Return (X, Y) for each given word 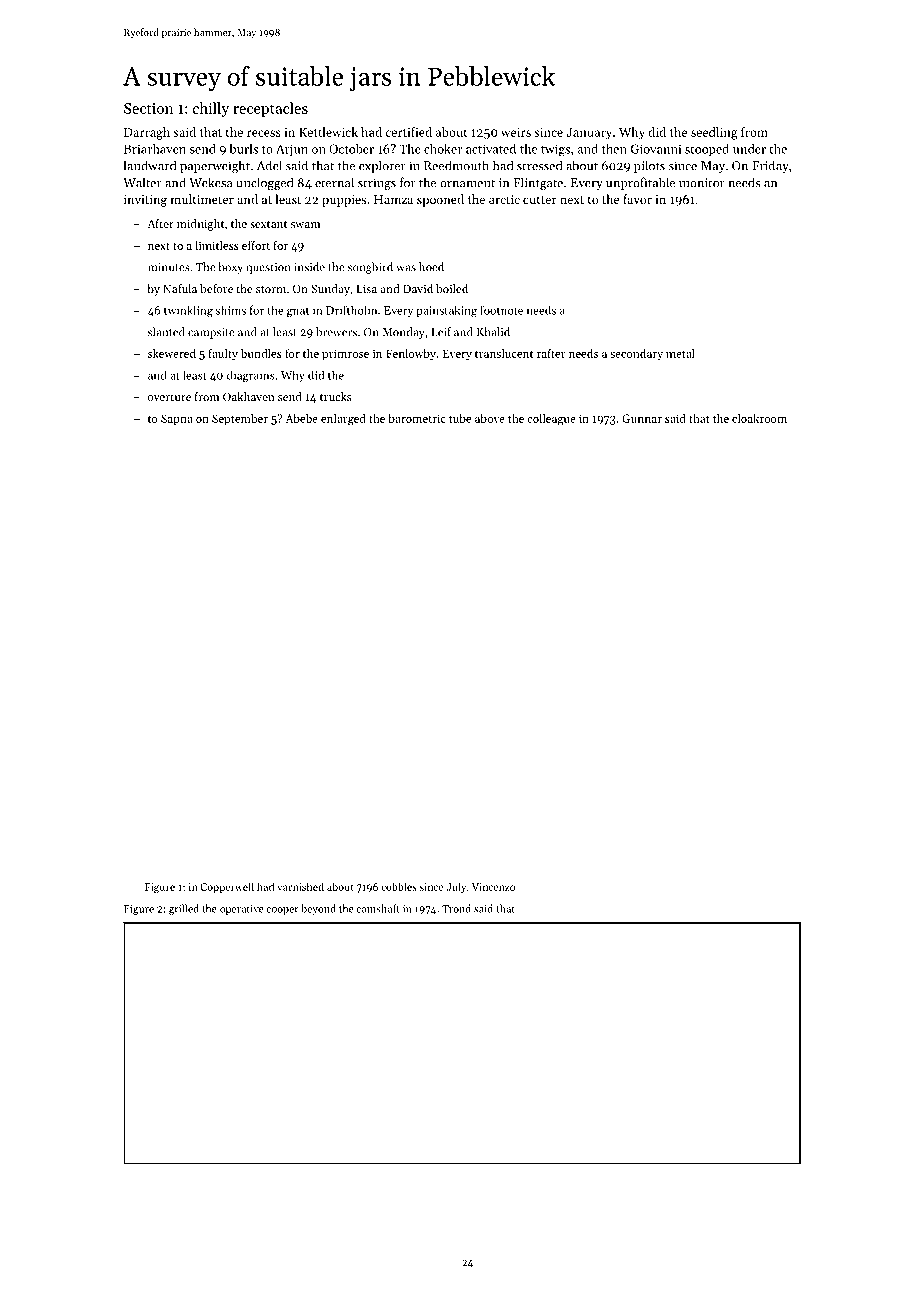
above (490, 418)
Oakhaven (248, 396)
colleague (551, 420)
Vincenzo (493, 887)
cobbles (399, 886)
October (351, 149)
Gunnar (642, 418)
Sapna (177, 419)
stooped (707, 150)
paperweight (215, 166)
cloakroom (759, 418)
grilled (184, 909)
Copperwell (227, 887)
